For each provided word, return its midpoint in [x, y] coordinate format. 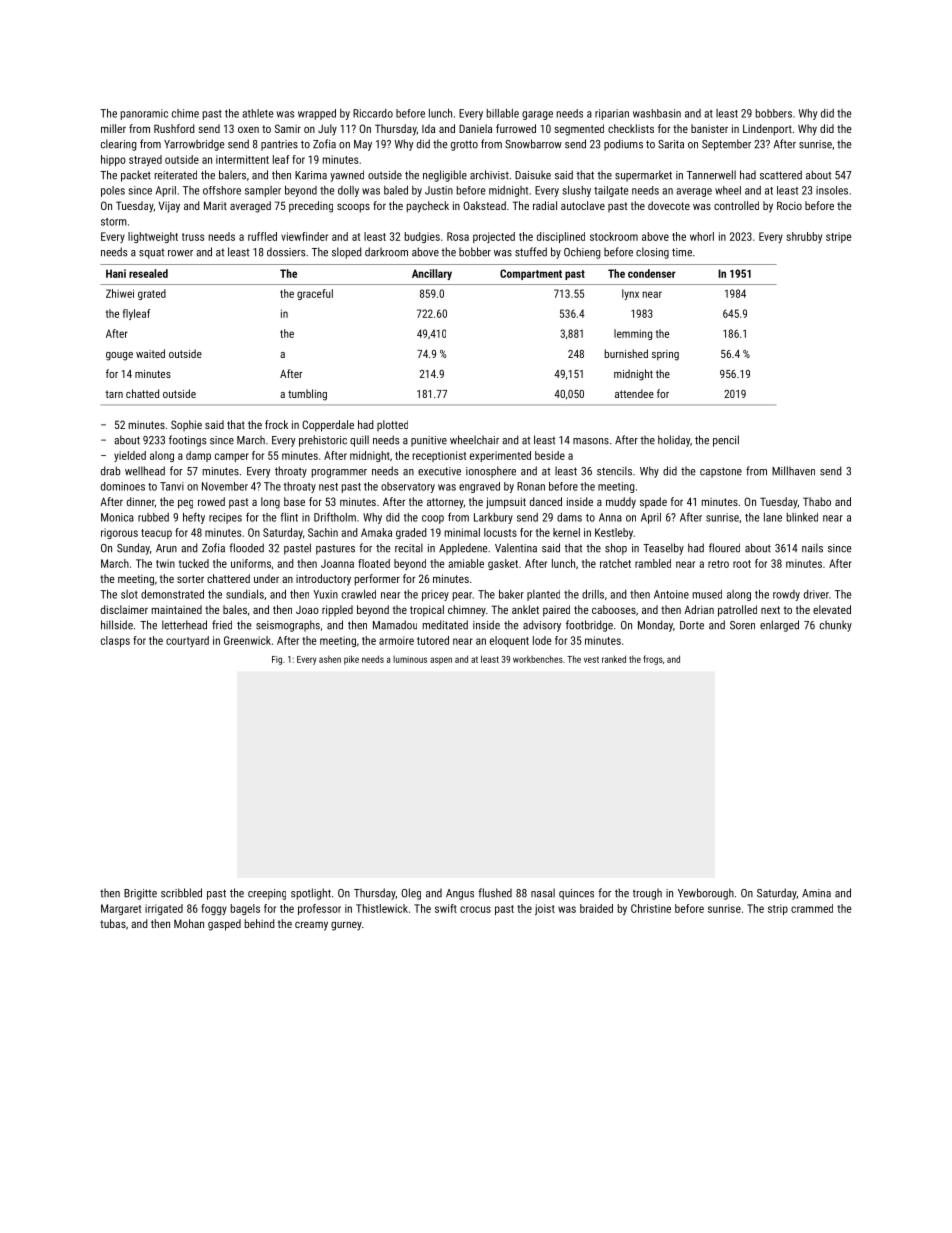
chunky [836, 626]
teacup [156, 534]
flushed [495, 893]
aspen [441, 661]
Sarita [671, 144]
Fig [277, 660]
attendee [634, 393]
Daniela [475, 128]
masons [591, 441]
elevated [832, 609]
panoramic [144, 114]
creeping [267, 894]
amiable [466, 563]
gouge [119, 356]
